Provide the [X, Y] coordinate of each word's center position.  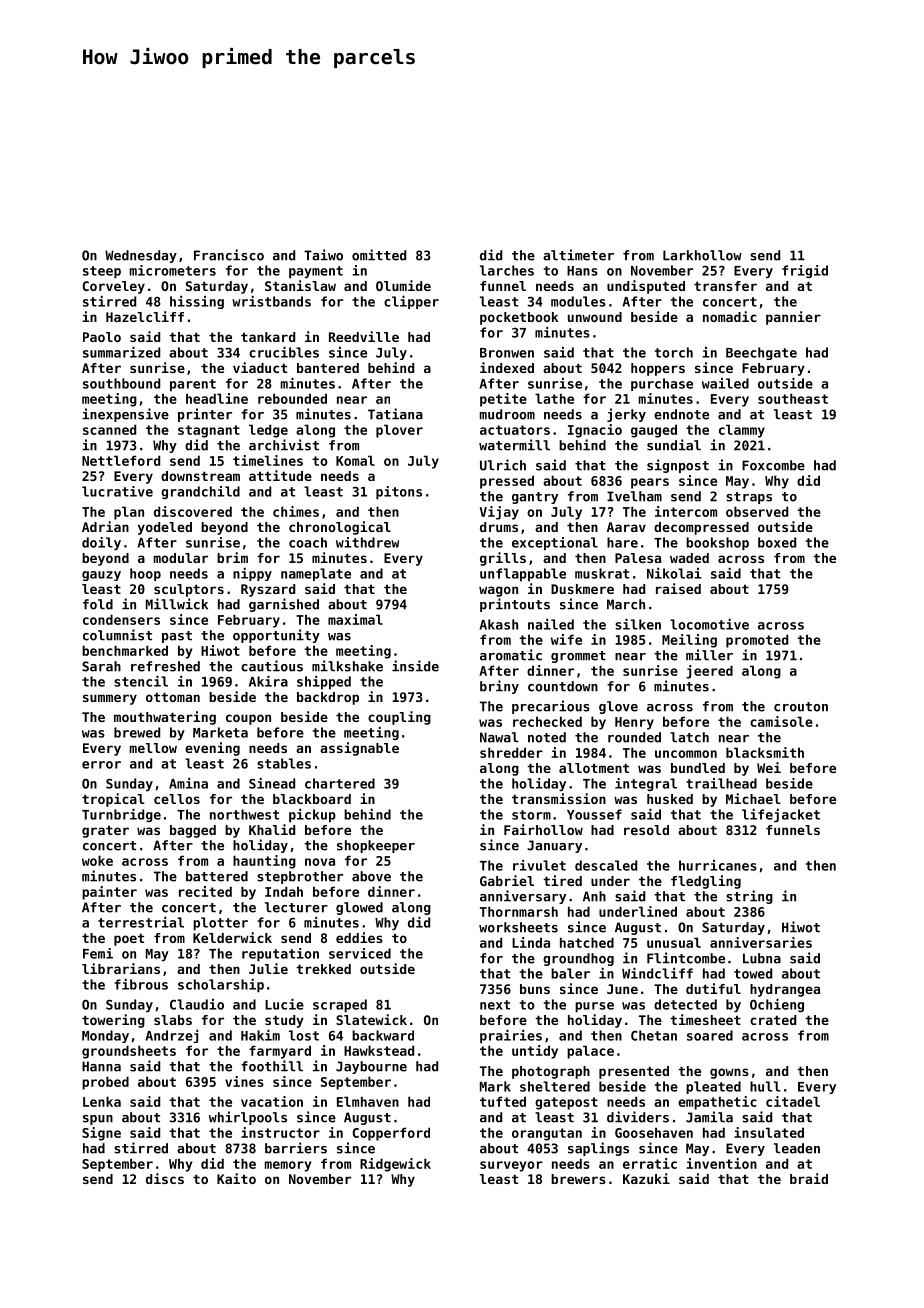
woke [97, 860]
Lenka [102, 1101]
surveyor [511, 1166]
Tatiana [395, 414]
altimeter [578, 255]
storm [531, 815]
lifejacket [781, 815]
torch [674, 352]
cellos [177, 799]
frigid [805, 271]
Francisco [229, 255]
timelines [268, 460]
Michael [753, 798]
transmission [559, 798]
